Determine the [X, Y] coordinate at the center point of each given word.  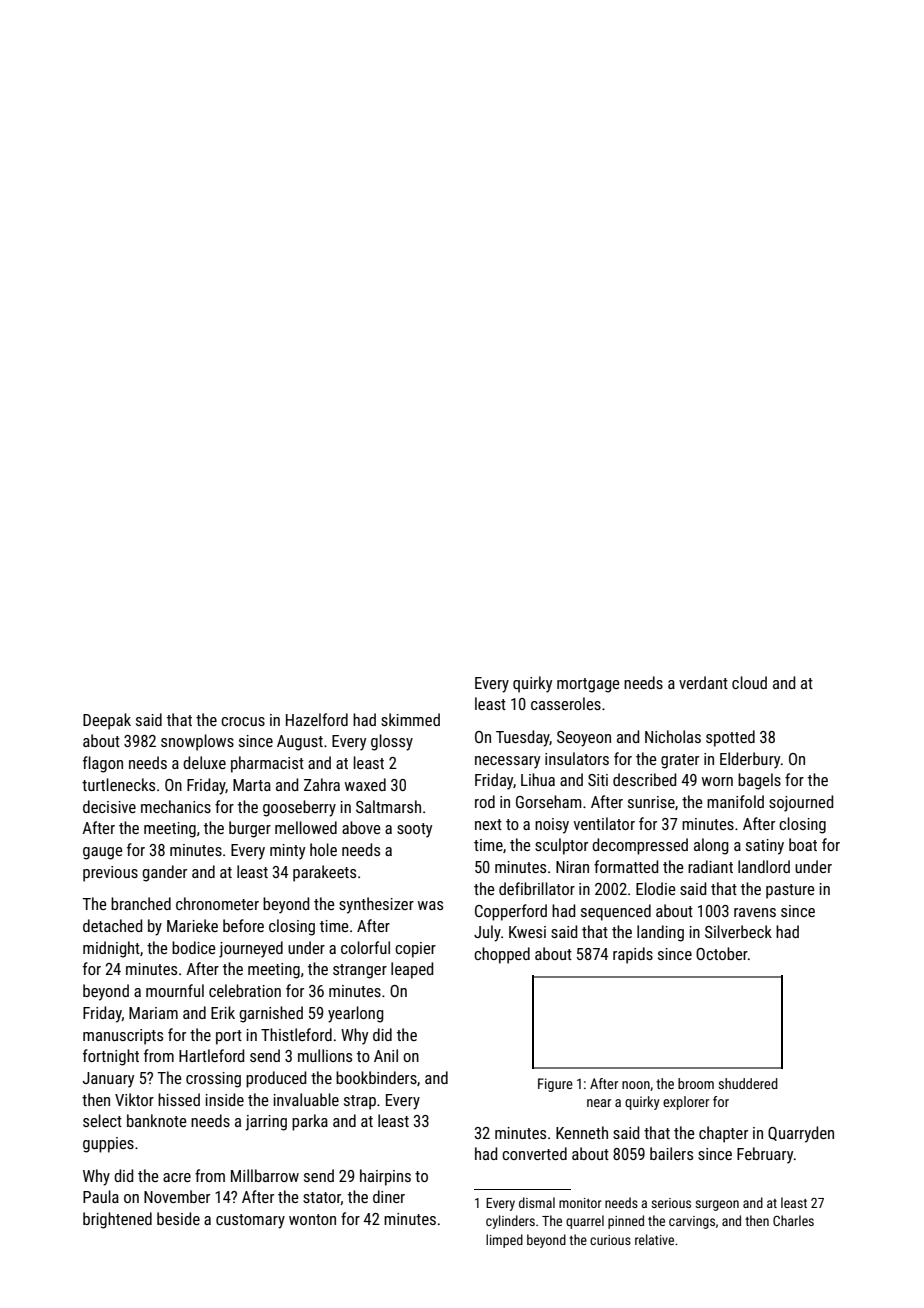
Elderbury [750, 760]
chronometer [217, 903]
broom [696, 1083]
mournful [175, 990]
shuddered [748, 1083]
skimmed [410, 719]
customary [250, 1221]
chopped [502, 955]
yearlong [356, 1014]
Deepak [107, 721]
